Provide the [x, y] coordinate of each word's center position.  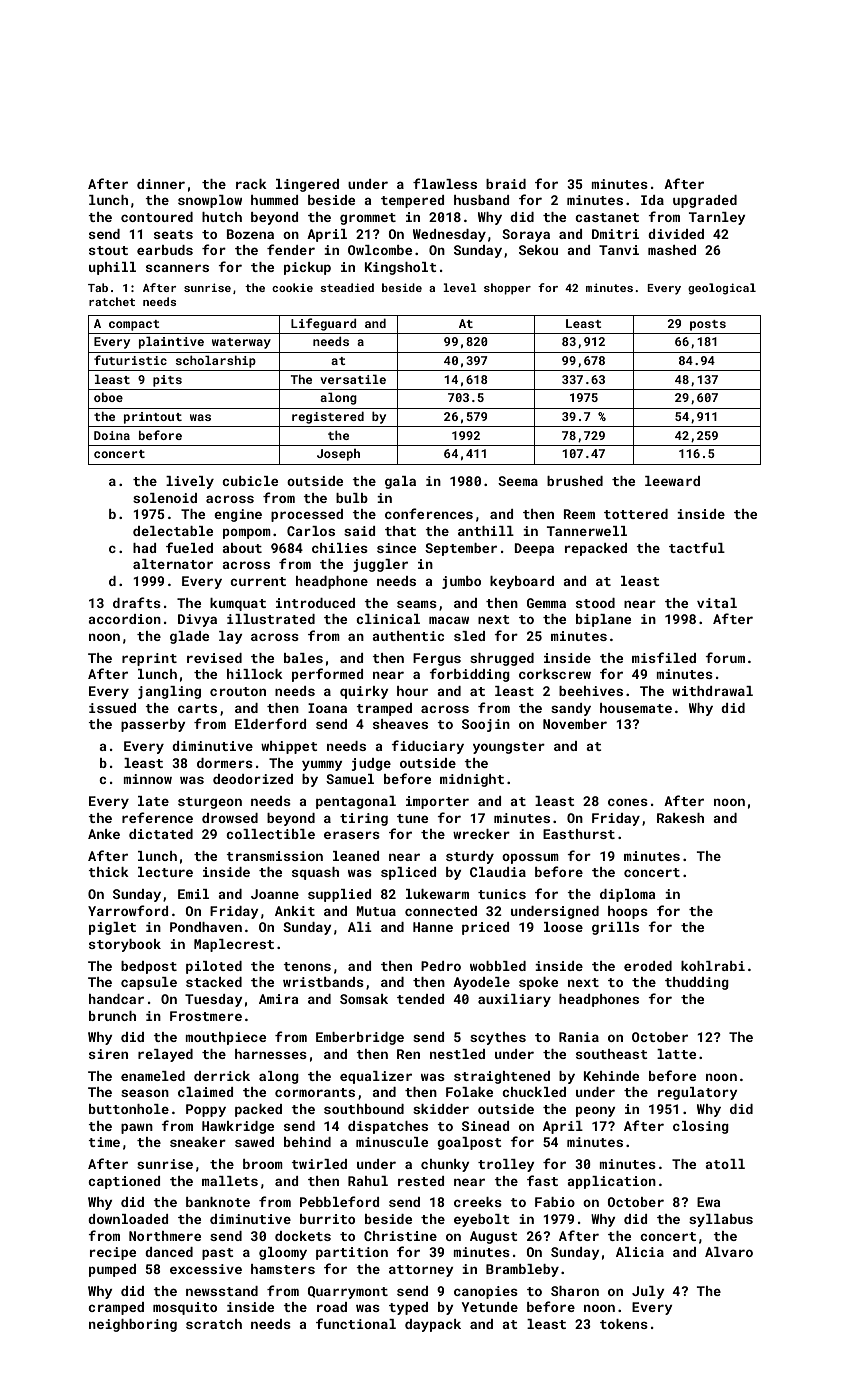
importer [437, 802]
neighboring [133, 1325]
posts [708, 325]
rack [251, 184]
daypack [433, 1325]
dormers [225, 763]
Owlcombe [380, 250]
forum [725, 657]
